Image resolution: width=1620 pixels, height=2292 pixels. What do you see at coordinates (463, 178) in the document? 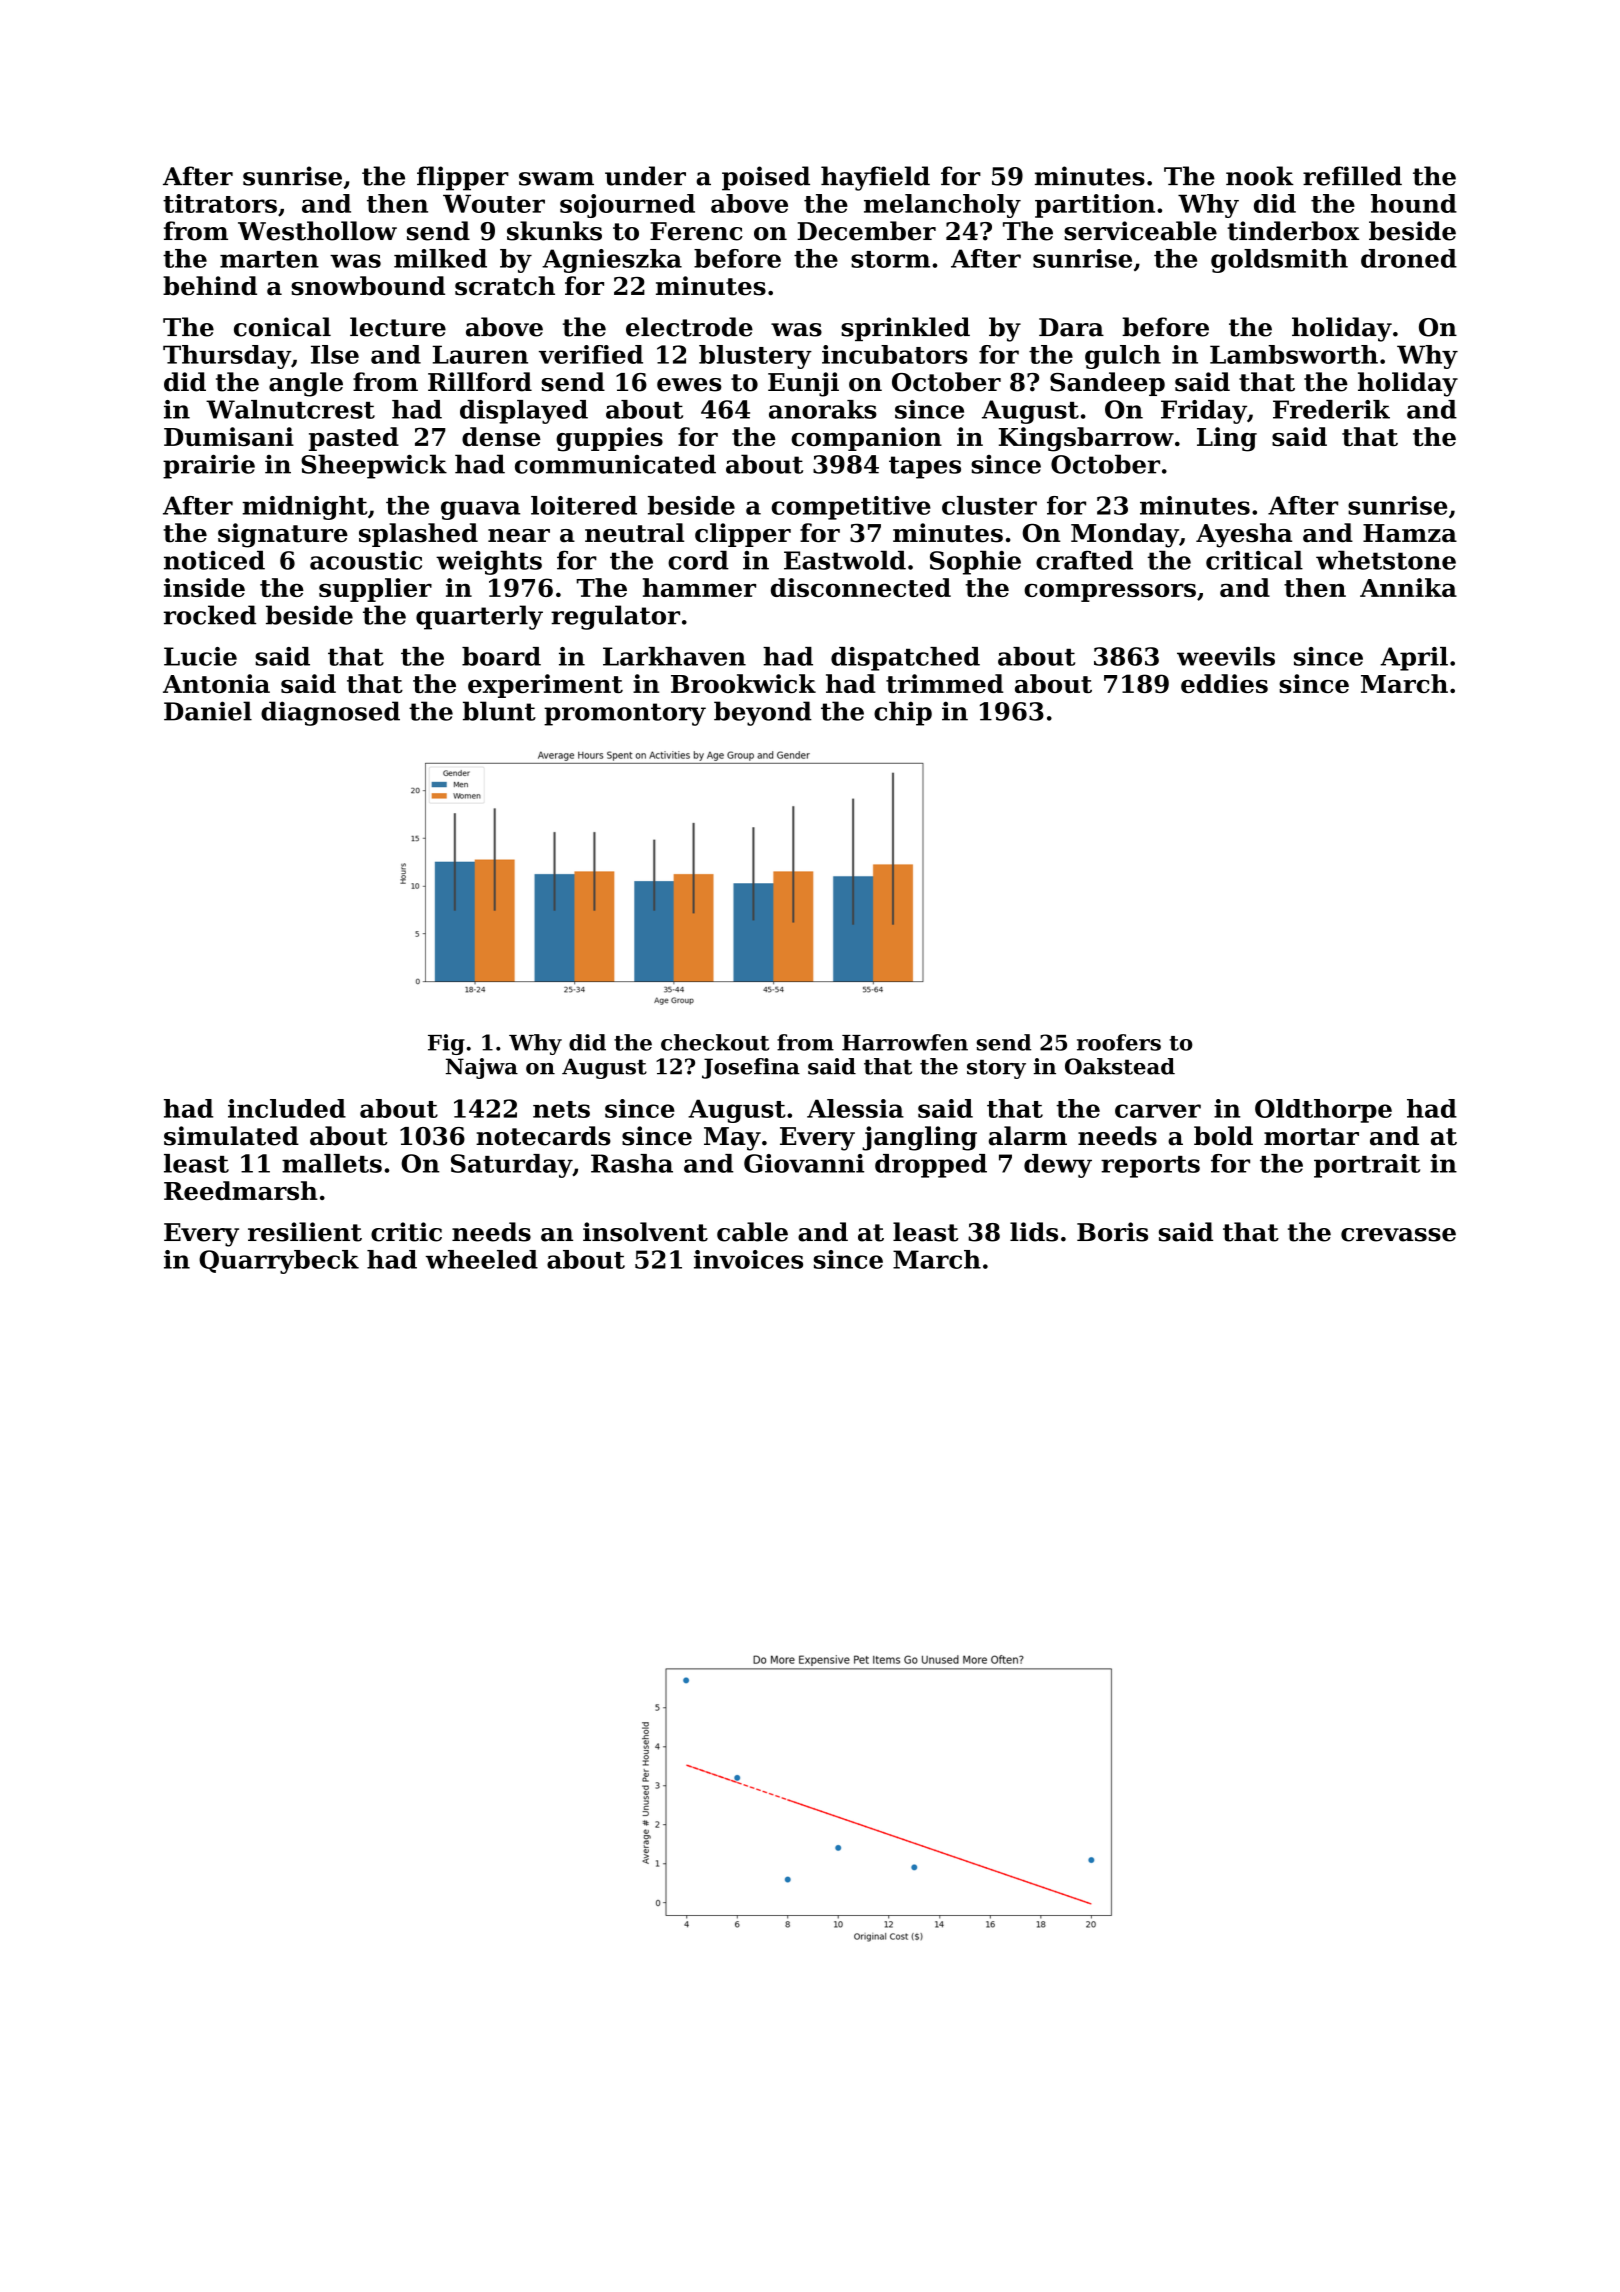
I see `flipper` at bounding box center [463, 178].
